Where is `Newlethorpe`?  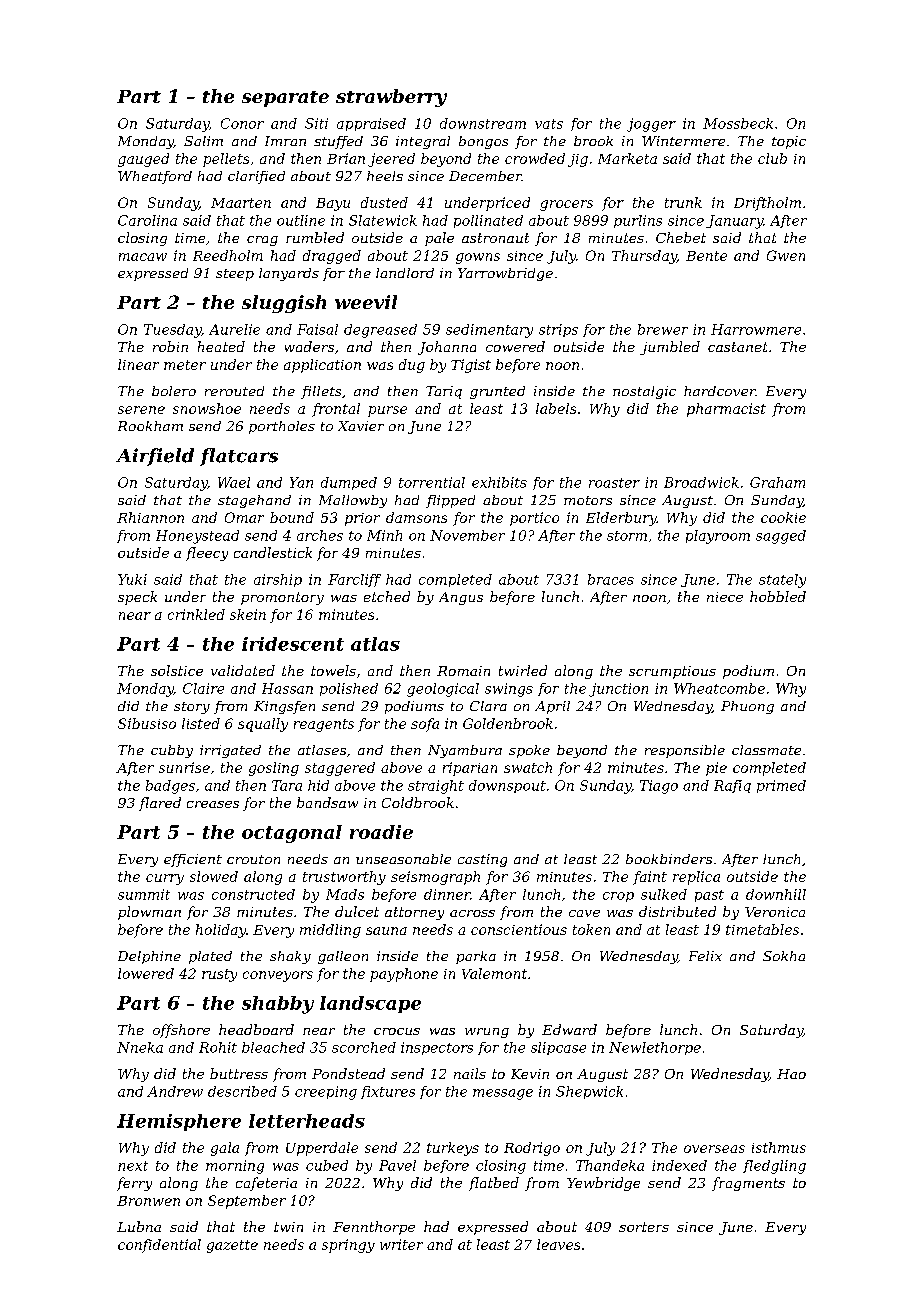
Newlethorpe is located at coordinates (655, 1048).
